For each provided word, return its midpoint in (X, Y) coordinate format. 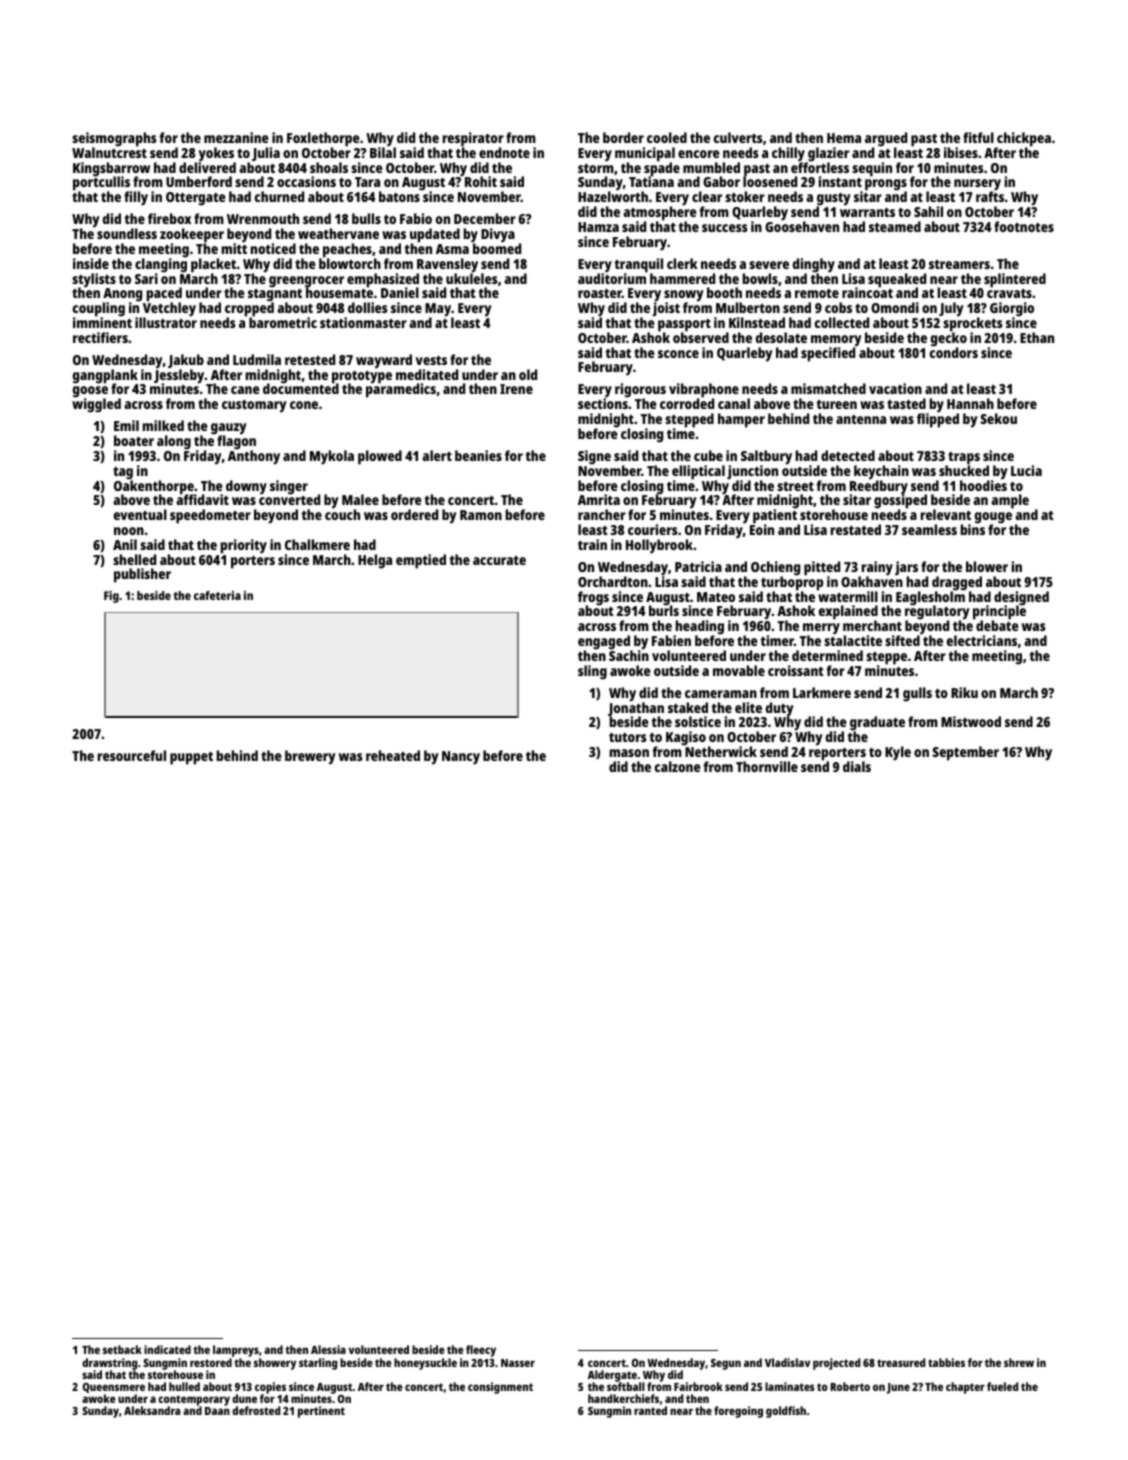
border (623, 137)
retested (310, 359)
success (725, 228)
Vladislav (787, 1362)
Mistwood (971, 721)
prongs (886, 185)
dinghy (814, 265)
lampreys (236, 1351)
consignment (500, 1388)
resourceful (132, 755)
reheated (393, 755)
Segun (726, 1364)
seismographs (114, 139)
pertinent (321, 1412)
